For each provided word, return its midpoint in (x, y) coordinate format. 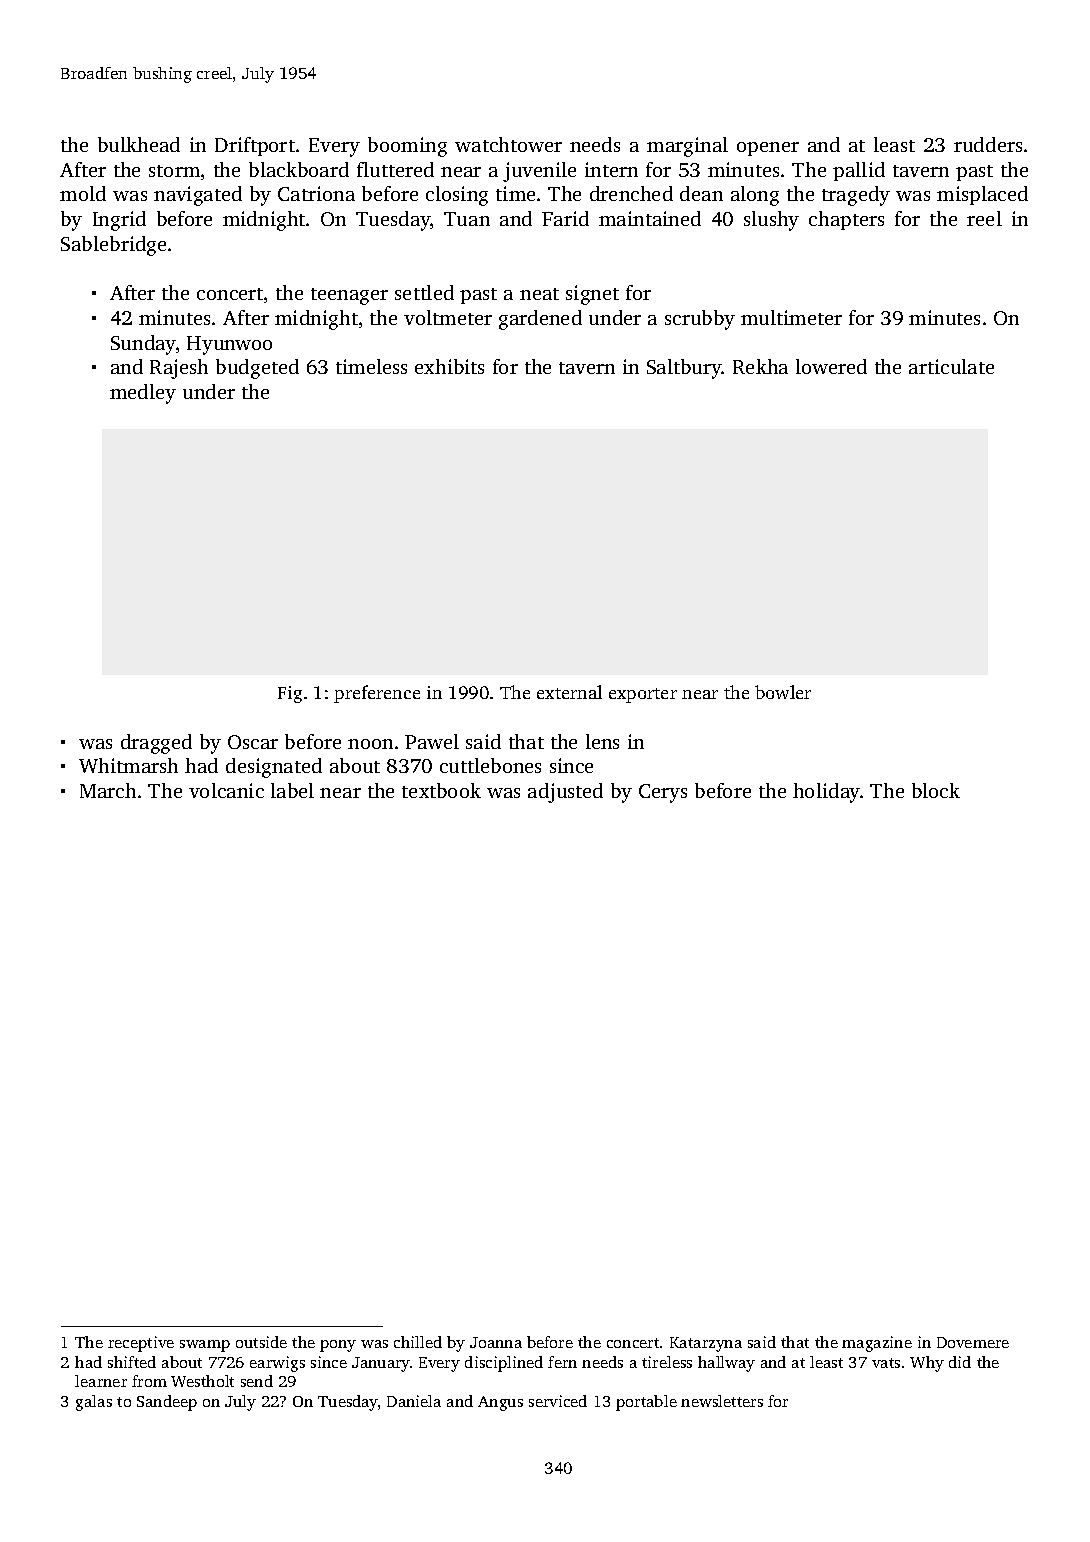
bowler (783, 692)
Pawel (432, 741)
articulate (951, 366)
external (569, 692)
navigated (198, 196)
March (108, 790)
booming (407, 147)
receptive (141, 1344)
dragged (156, 744)
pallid (859, 171)
